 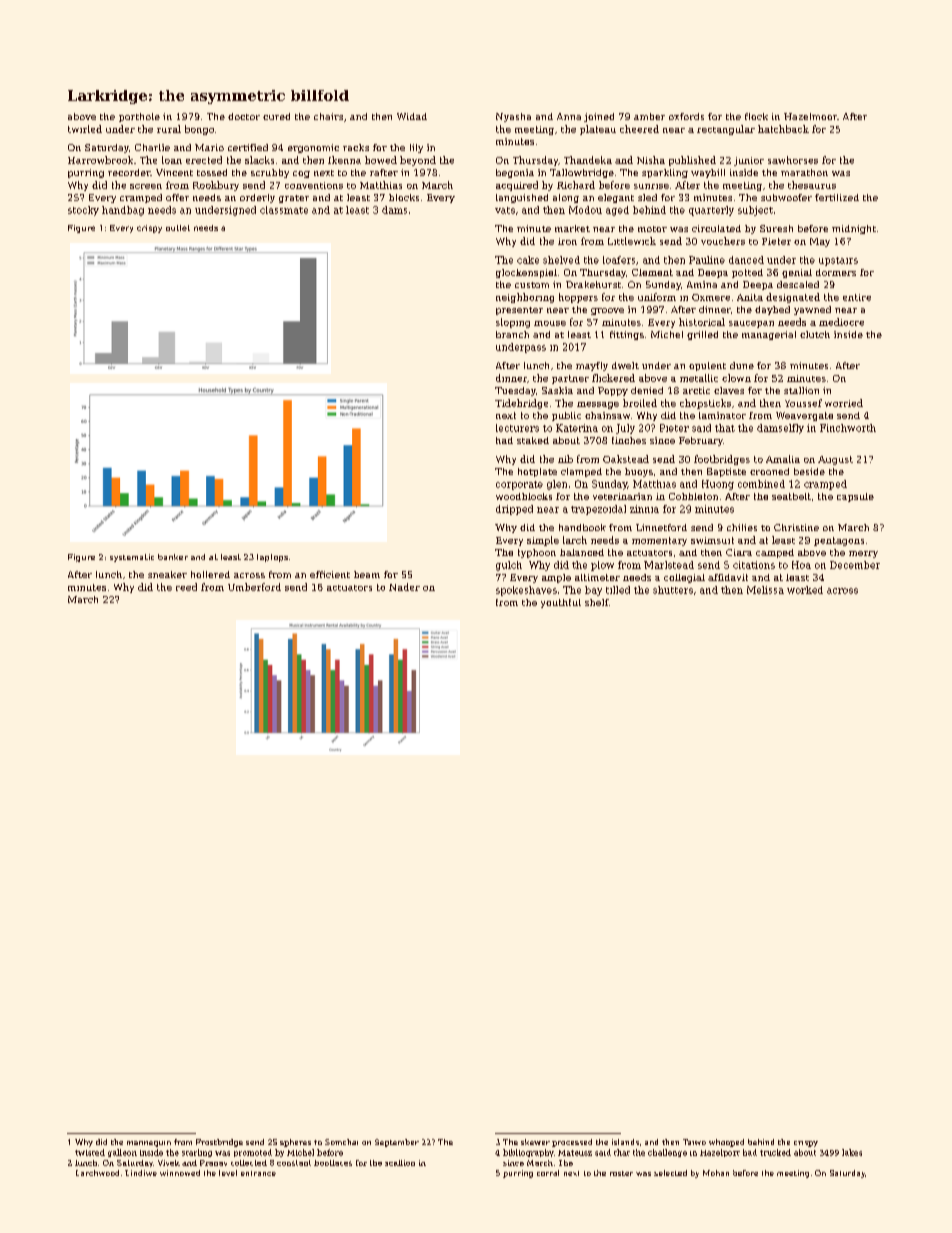 What do you see at coordinates (173, 557) in the image?
I see `banker` at bounding box center [173, 557].
